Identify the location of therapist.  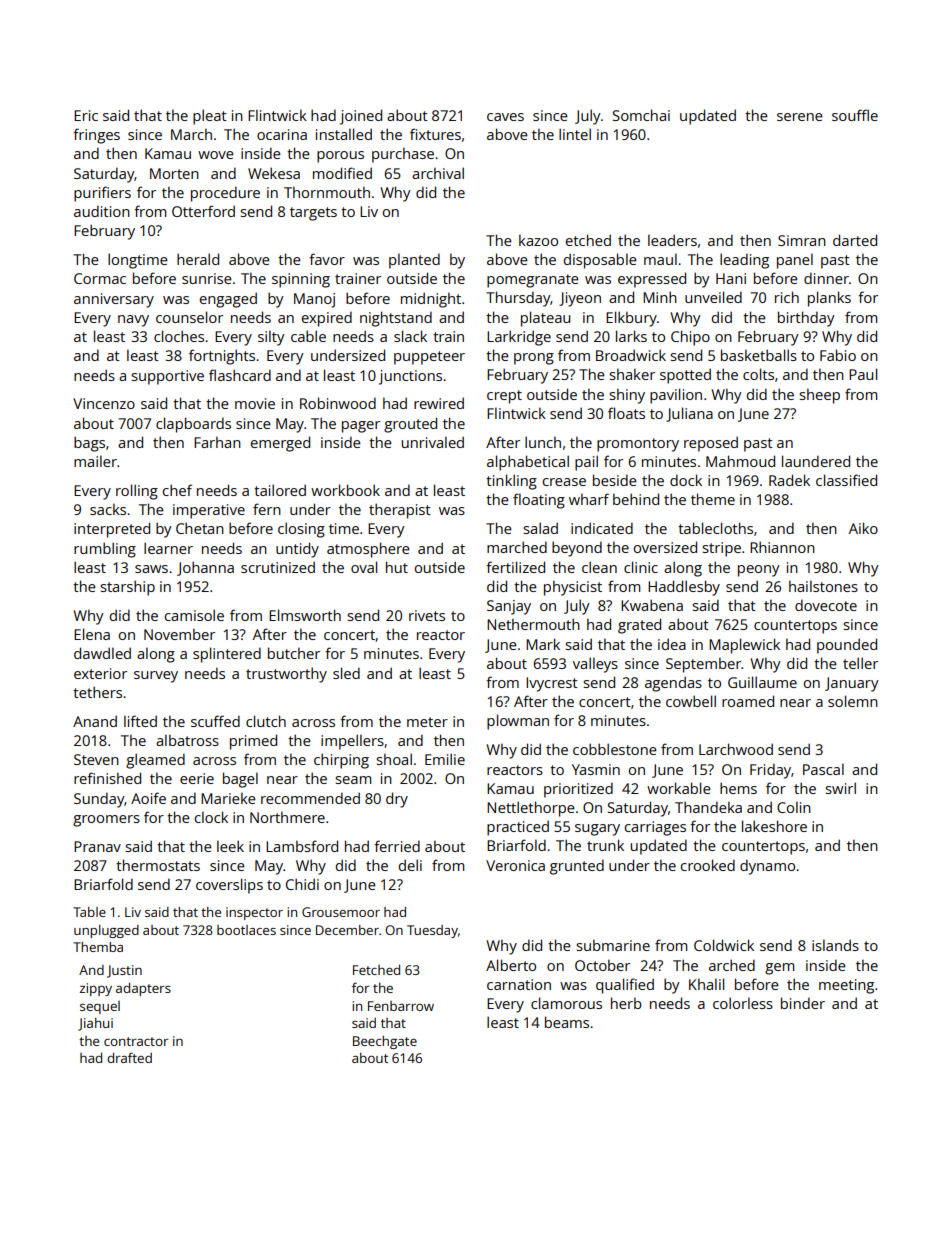
(400, 511).
